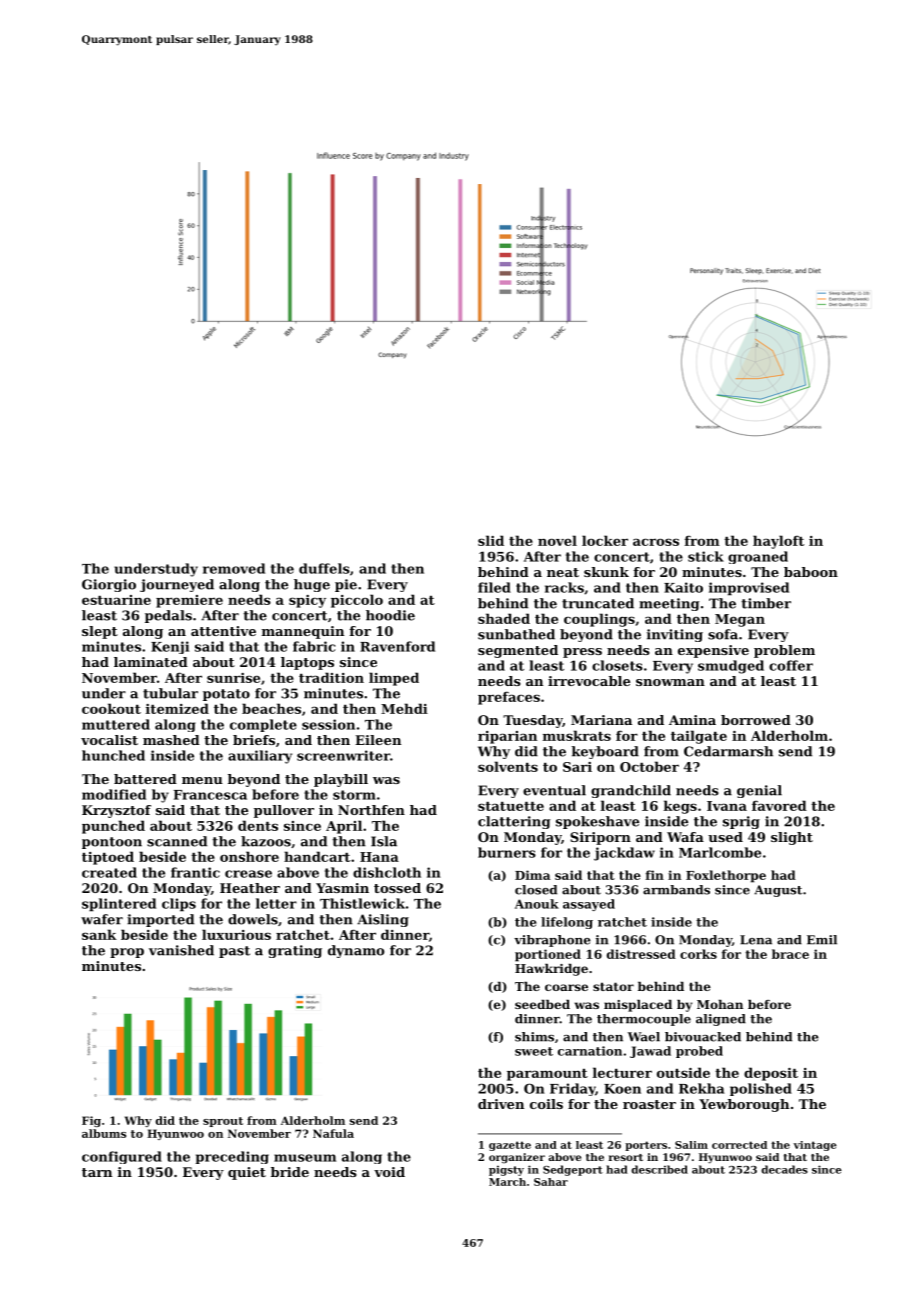 The image size is (924, 1308). Describe the element at coordinates (234, 952) in the screenshot. I see `past` at that location.
